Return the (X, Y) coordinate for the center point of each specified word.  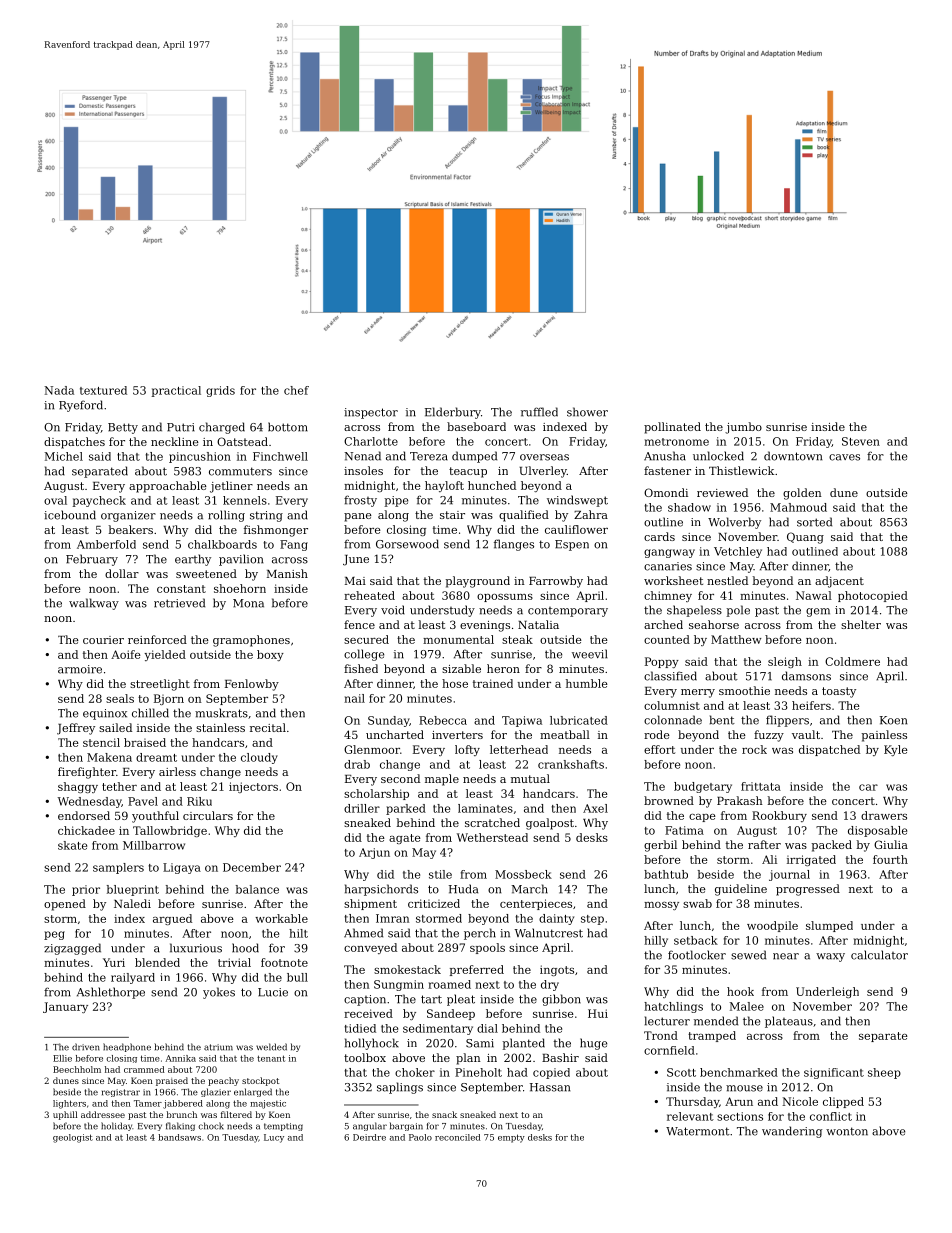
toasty (839, 692)
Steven (861, 441)
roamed (449, 984)
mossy (661, 906)
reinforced (157, 639)
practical (176, 391)
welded (271, 1047)
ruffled (539, 412)
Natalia (538, 624)
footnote (284, 962)
